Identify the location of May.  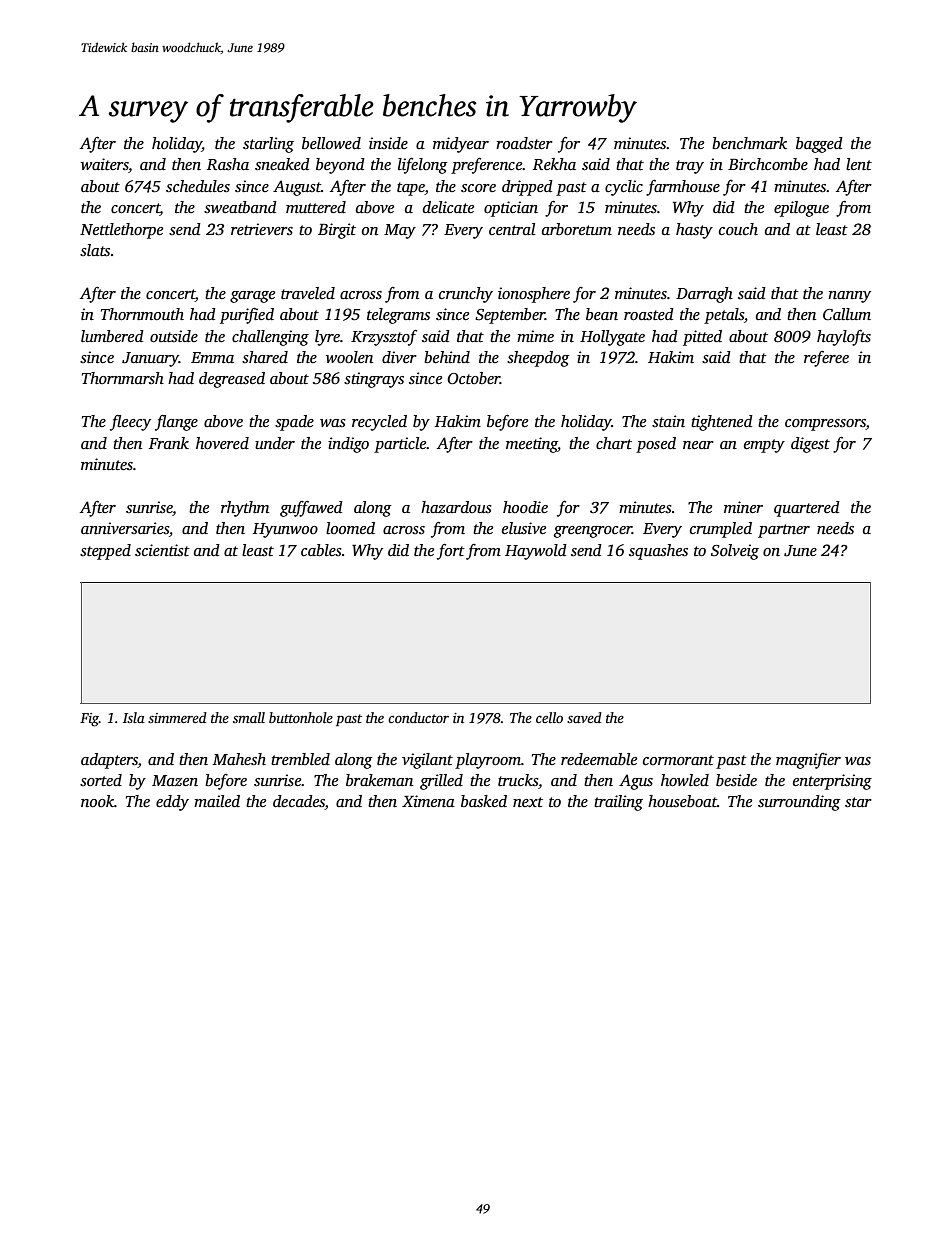
(400, 231).
